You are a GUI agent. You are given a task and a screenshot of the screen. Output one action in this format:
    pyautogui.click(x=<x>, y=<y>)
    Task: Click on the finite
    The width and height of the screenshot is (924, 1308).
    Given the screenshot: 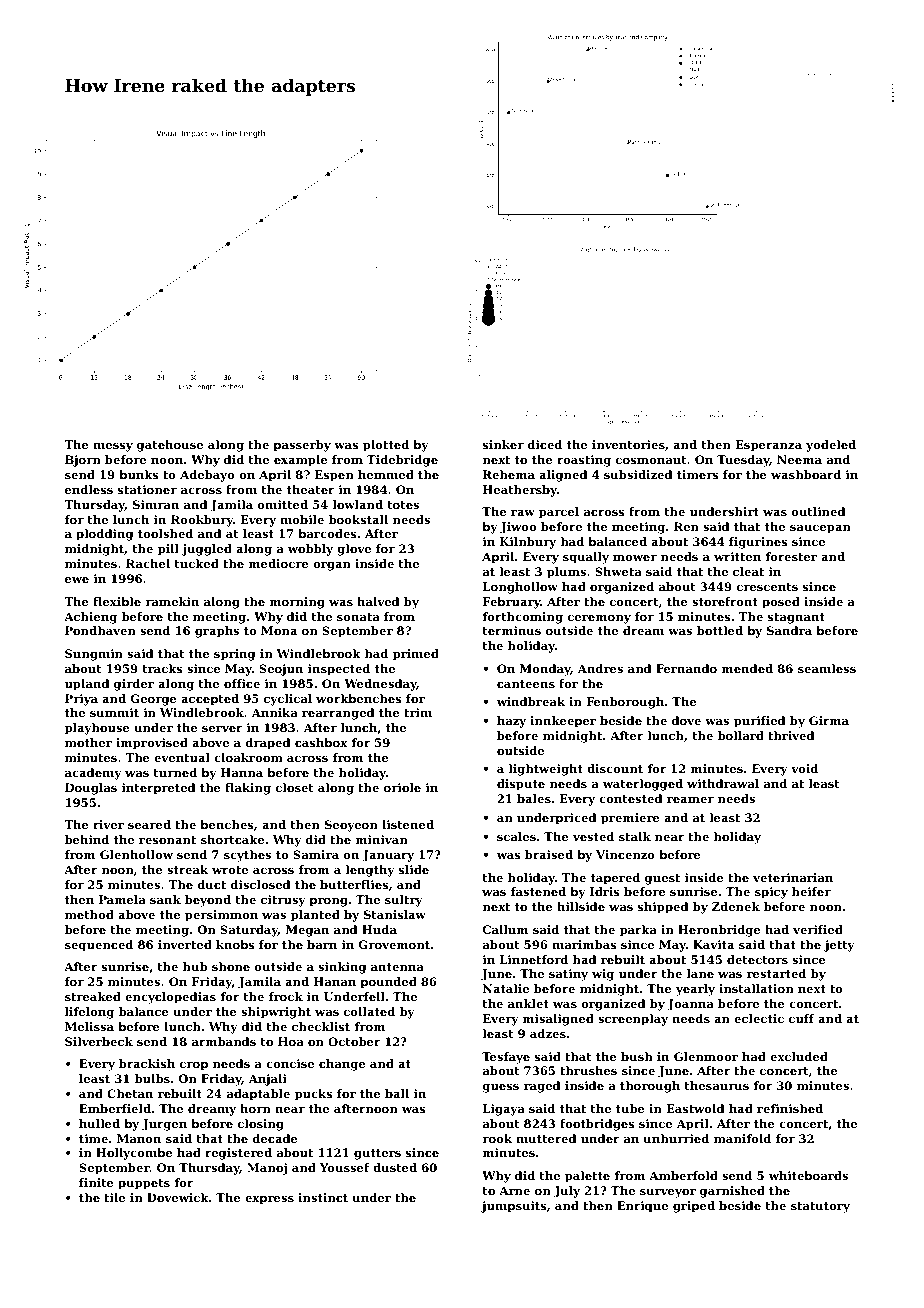 What is the action you would take?
    pyautogui.click(x=96, y=1182)
